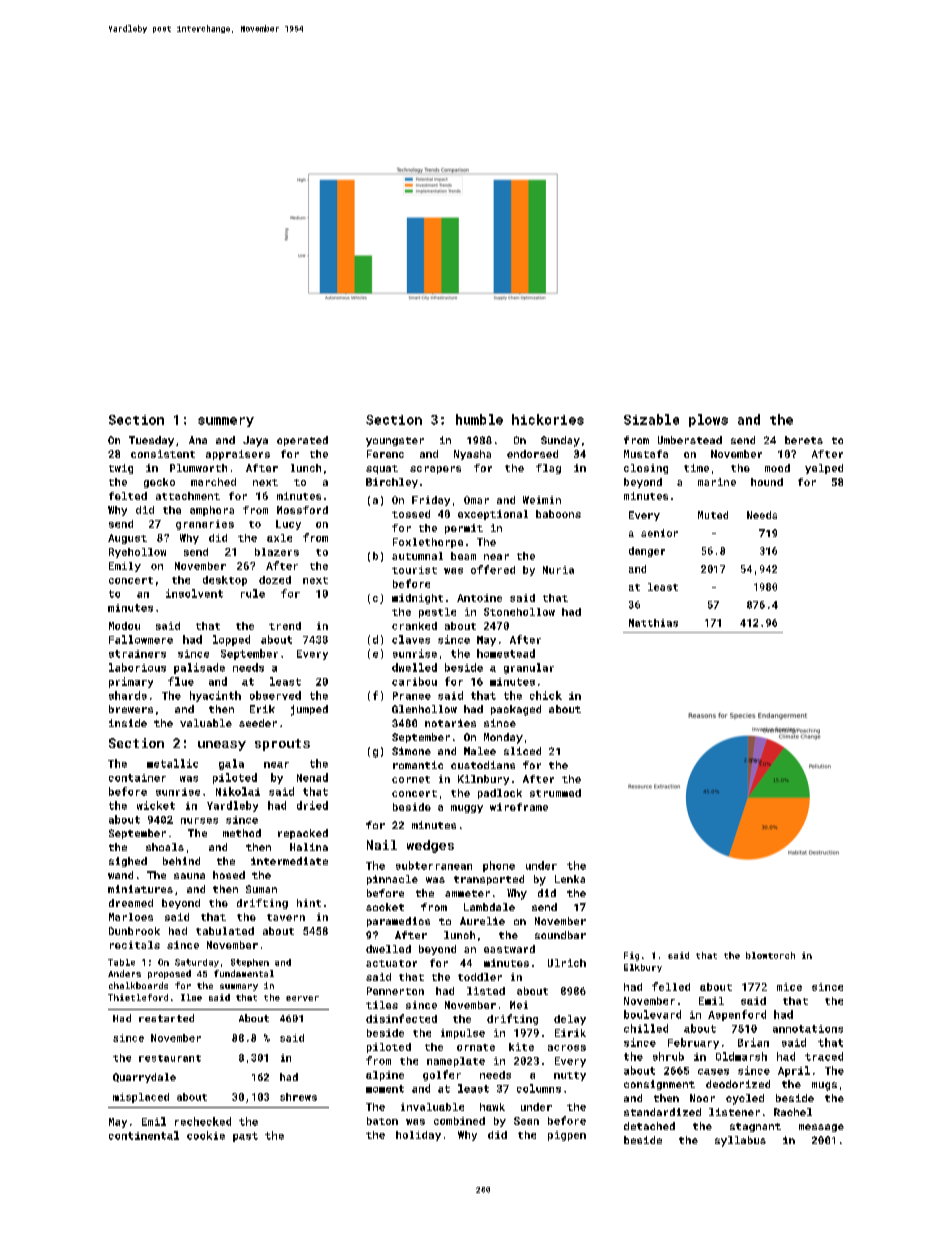 The height and width of the page is (1233, 952). What do you see at coordinates (137, 553) in the page?
I see `Ryehollow` at bounding box center [137, 553].
